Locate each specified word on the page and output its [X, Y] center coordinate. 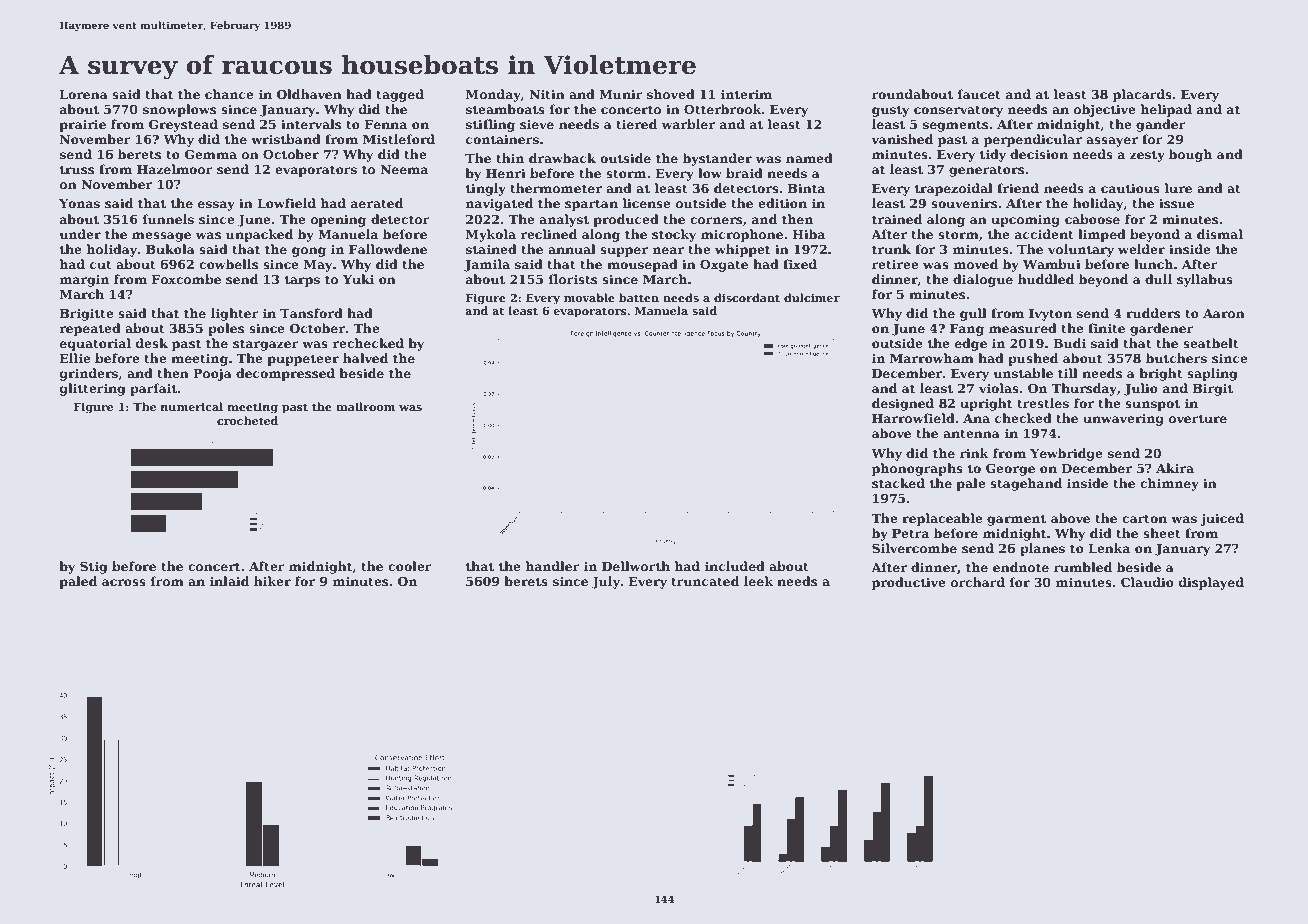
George [1010, 469]
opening [338, 221]
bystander [717, 159]
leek [758, 581]
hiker [272, 581]
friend [1018, 188]
